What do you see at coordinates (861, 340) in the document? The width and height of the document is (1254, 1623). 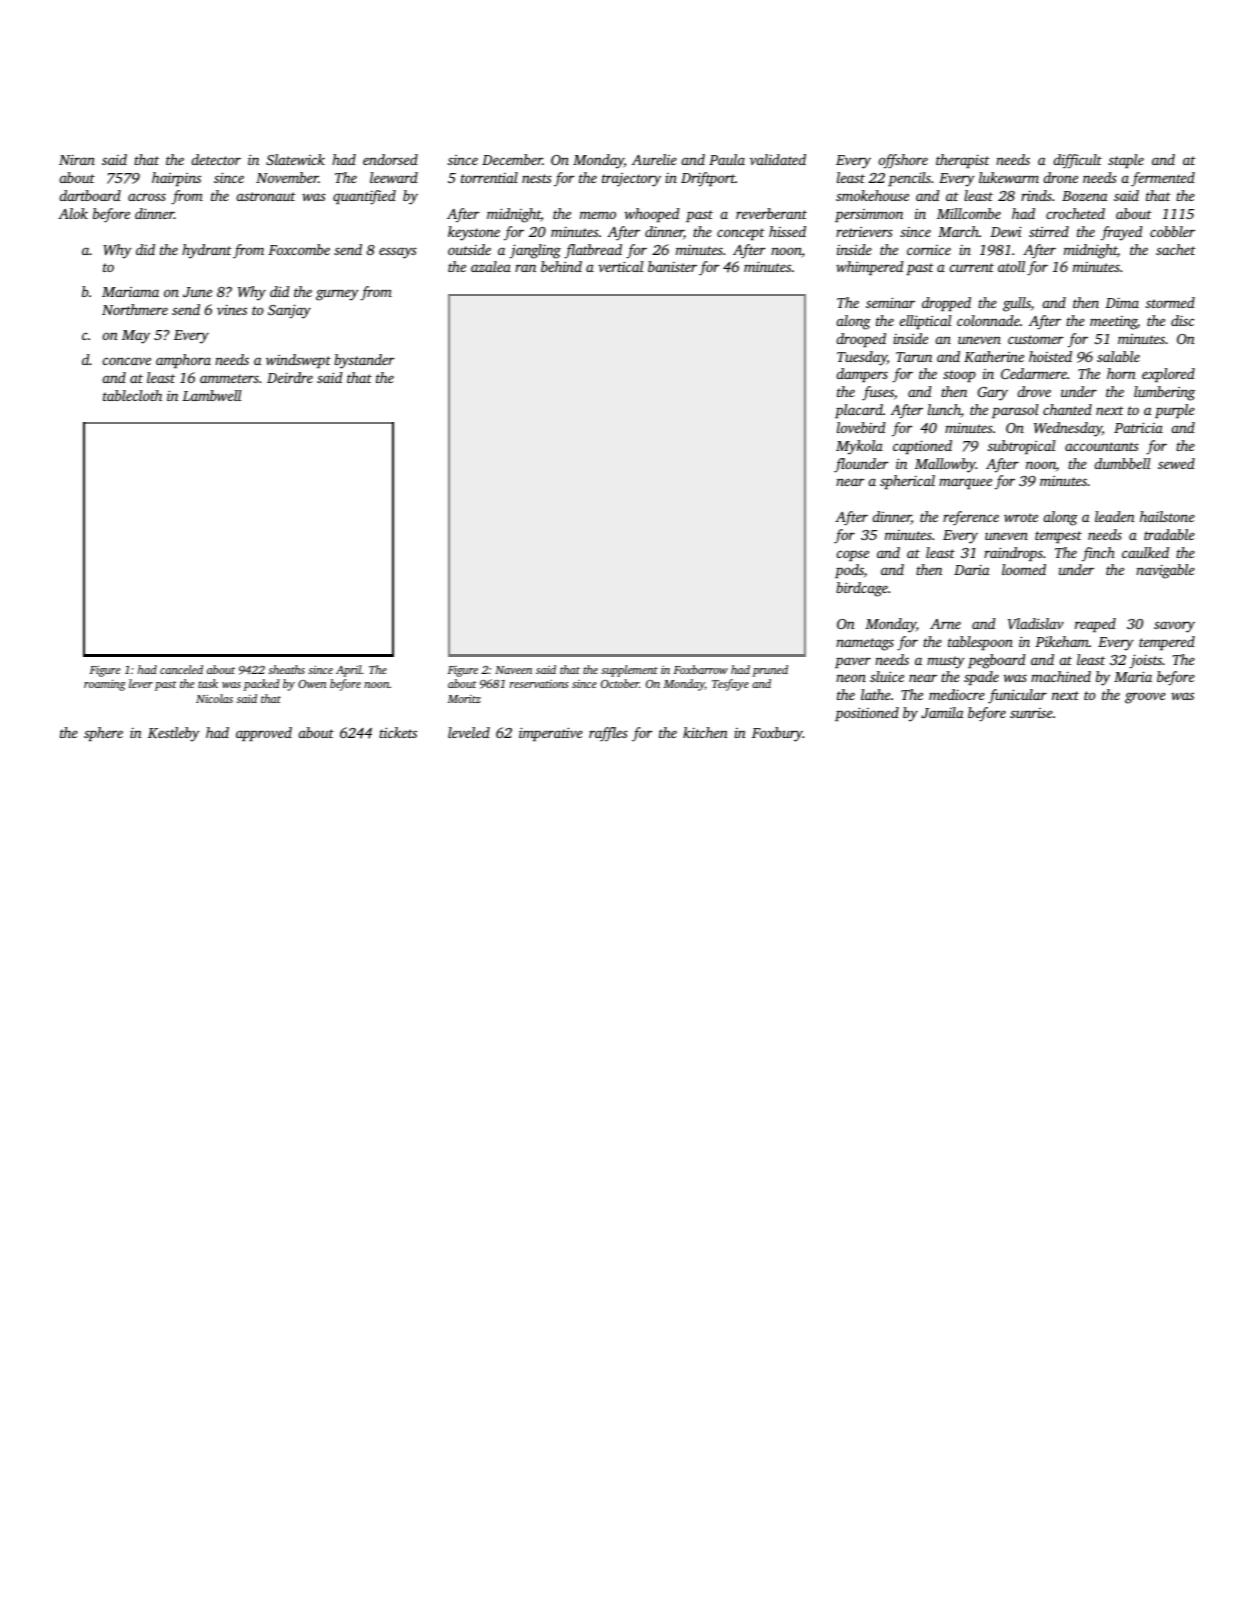 I see `drooped` at bounding box center [861, 340].
